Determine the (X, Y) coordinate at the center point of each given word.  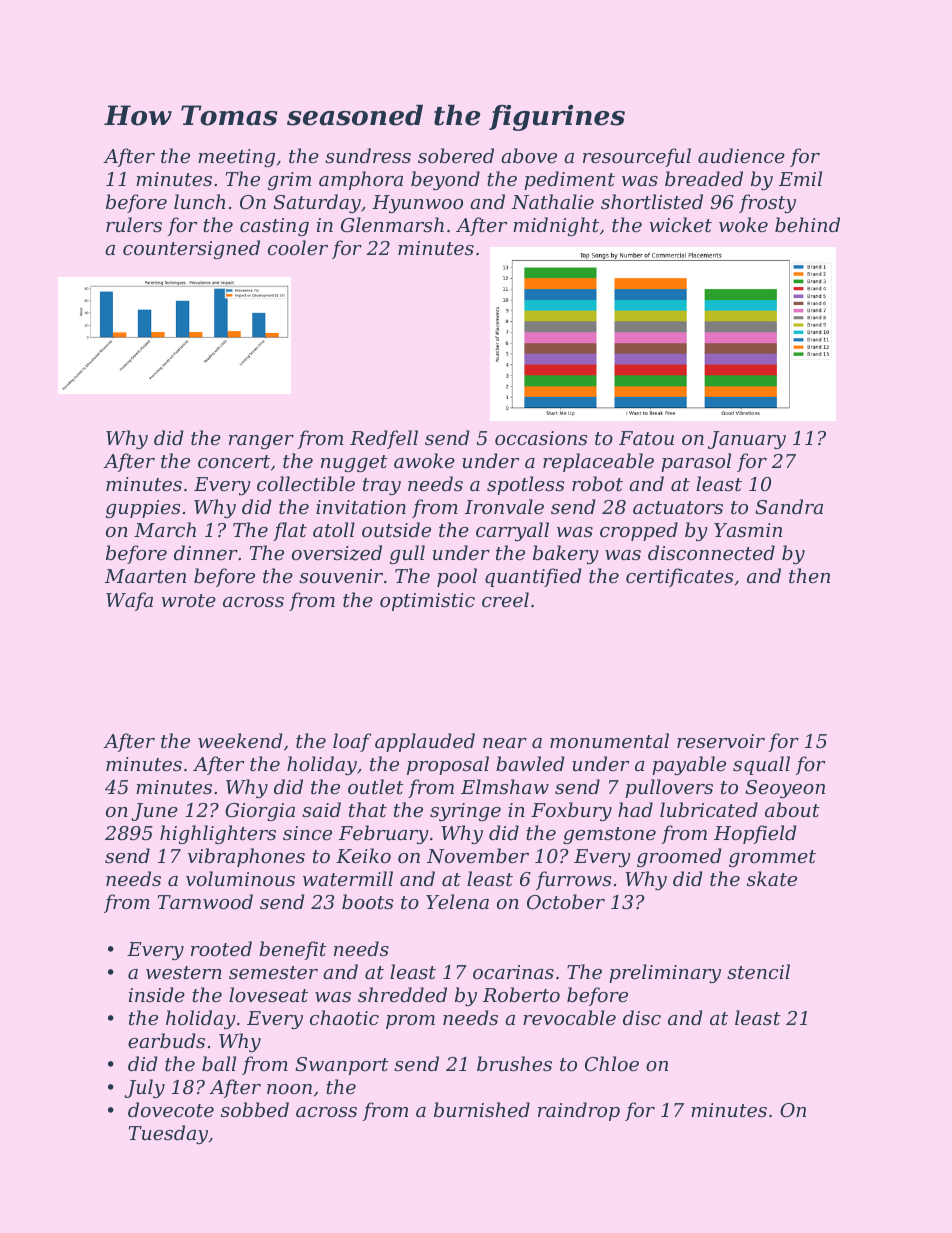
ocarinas (513, 972)
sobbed (255, 1109)
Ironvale (504, 506)
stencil (758, 971)
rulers (134, 224)
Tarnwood (205, 901)
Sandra (789, 506)
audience (741, 155)
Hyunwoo (417, 204)
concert (234, 461)
